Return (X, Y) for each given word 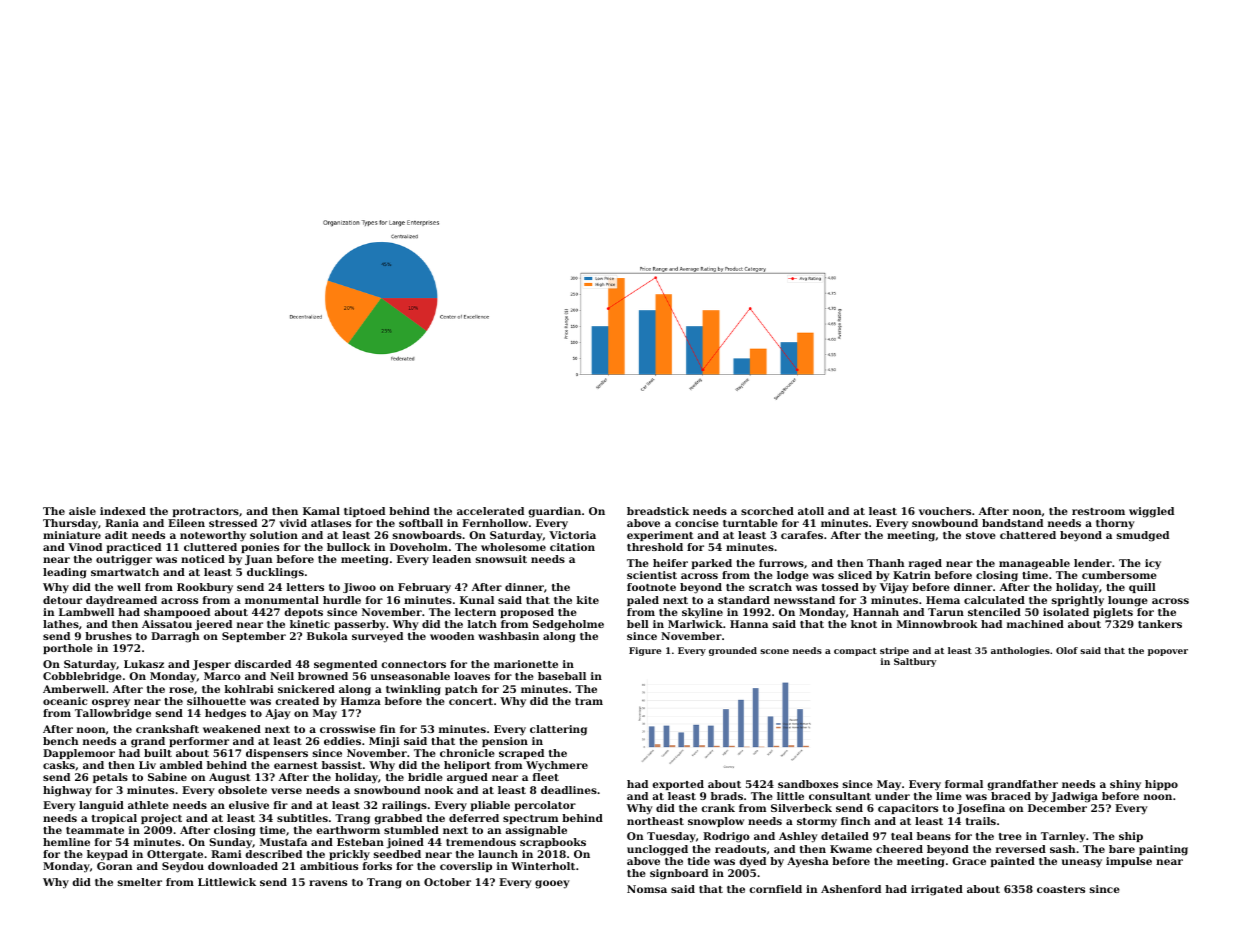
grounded (733, 651)
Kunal (477, 600)
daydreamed (121, 601)
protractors (206, 512)
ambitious (329, 866)
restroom (1098, 511)
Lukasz (144, 664)
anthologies (1020, 651)
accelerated (490, 511)
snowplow (716, 822)
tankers (1160, 624)
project (161, 819)
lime (949, 796)
